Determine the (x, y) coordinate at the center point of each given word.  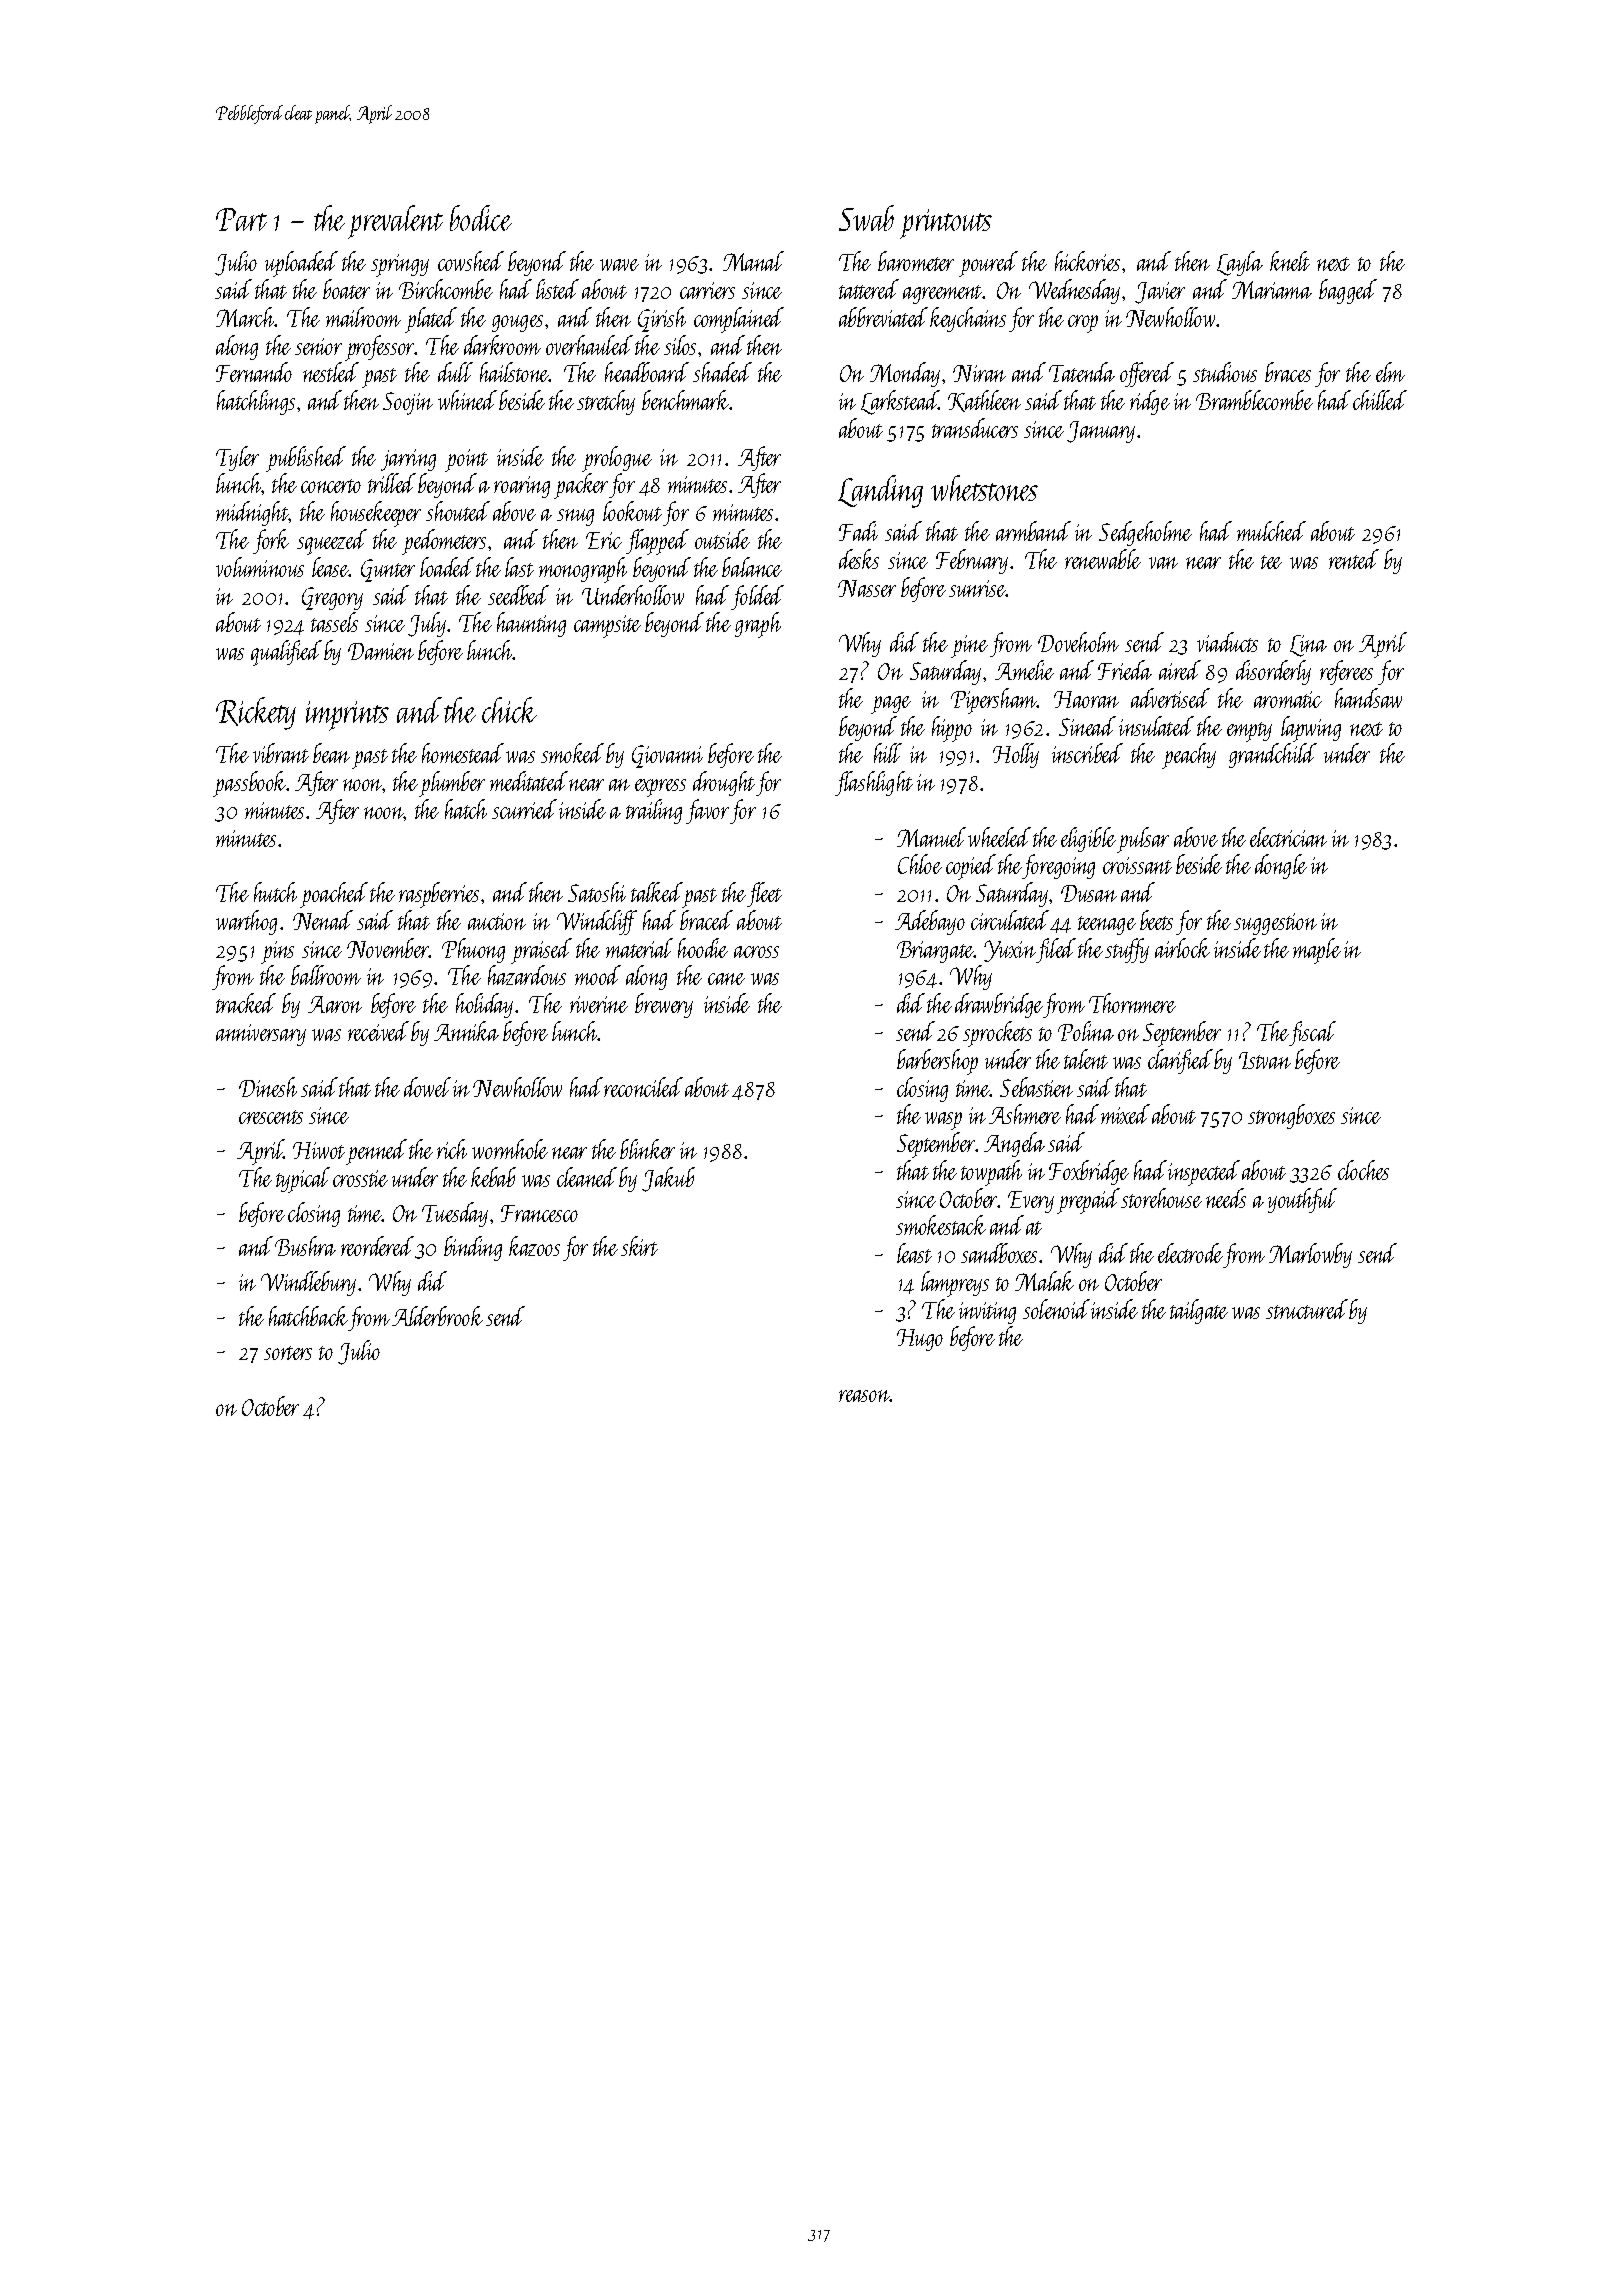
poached (334, 895)
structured (1307, 1309)
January (1101, 432)
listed (557, 289)
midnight (252, 513)
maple (1317, 951)
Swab (866, 218)
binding (473, 1248)
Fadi (858, 531)
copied (971, 867)
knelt (1290, 261)
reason (864, 1396)
